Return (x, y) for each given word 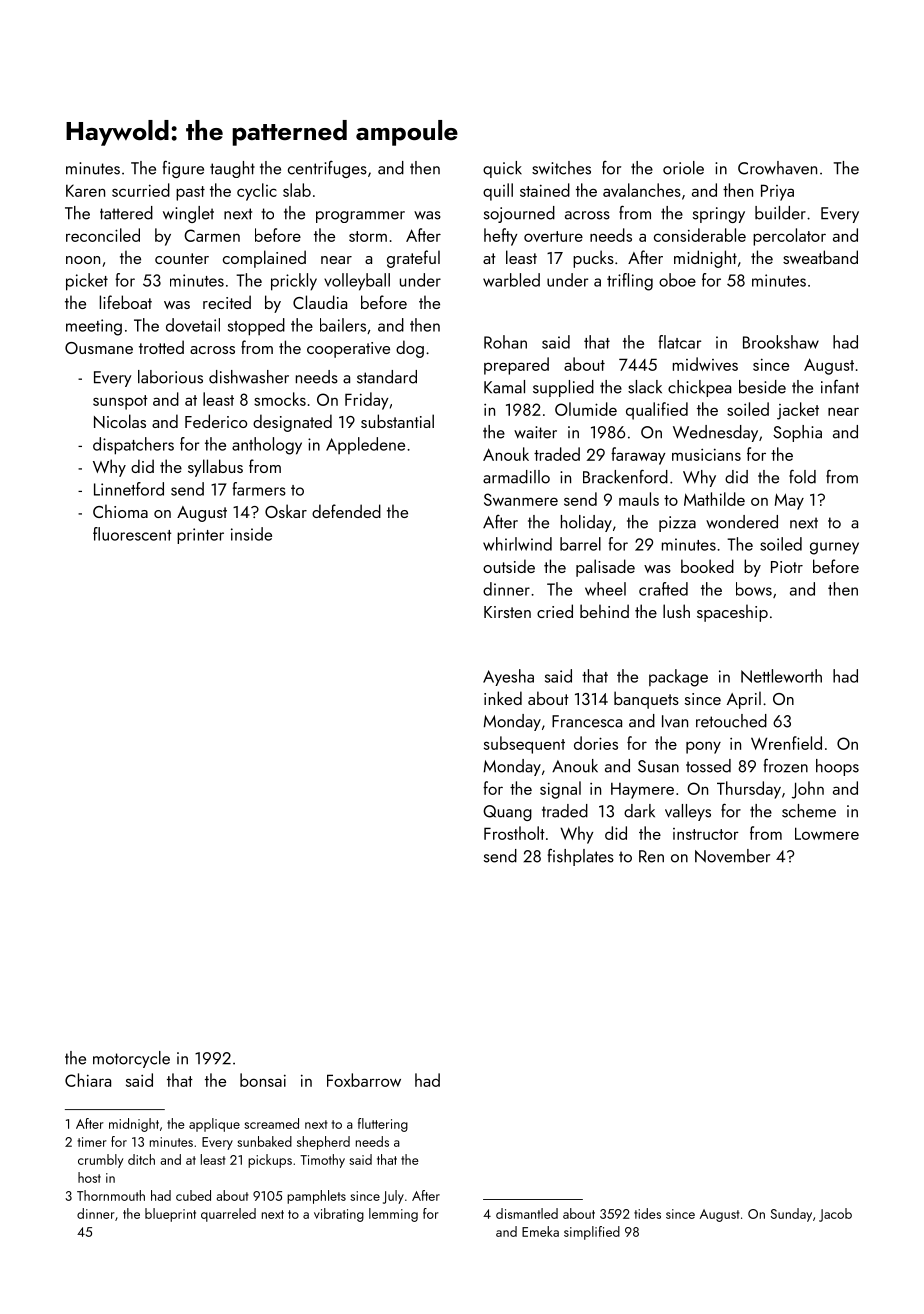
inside (251, 534)
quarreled (228, 1215)
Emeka (540, 1231)
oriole (683, 168)
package (678, 678)
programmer (360, 217)
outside (509, 566)
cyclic (257, 192)
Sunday (791, 1215)
